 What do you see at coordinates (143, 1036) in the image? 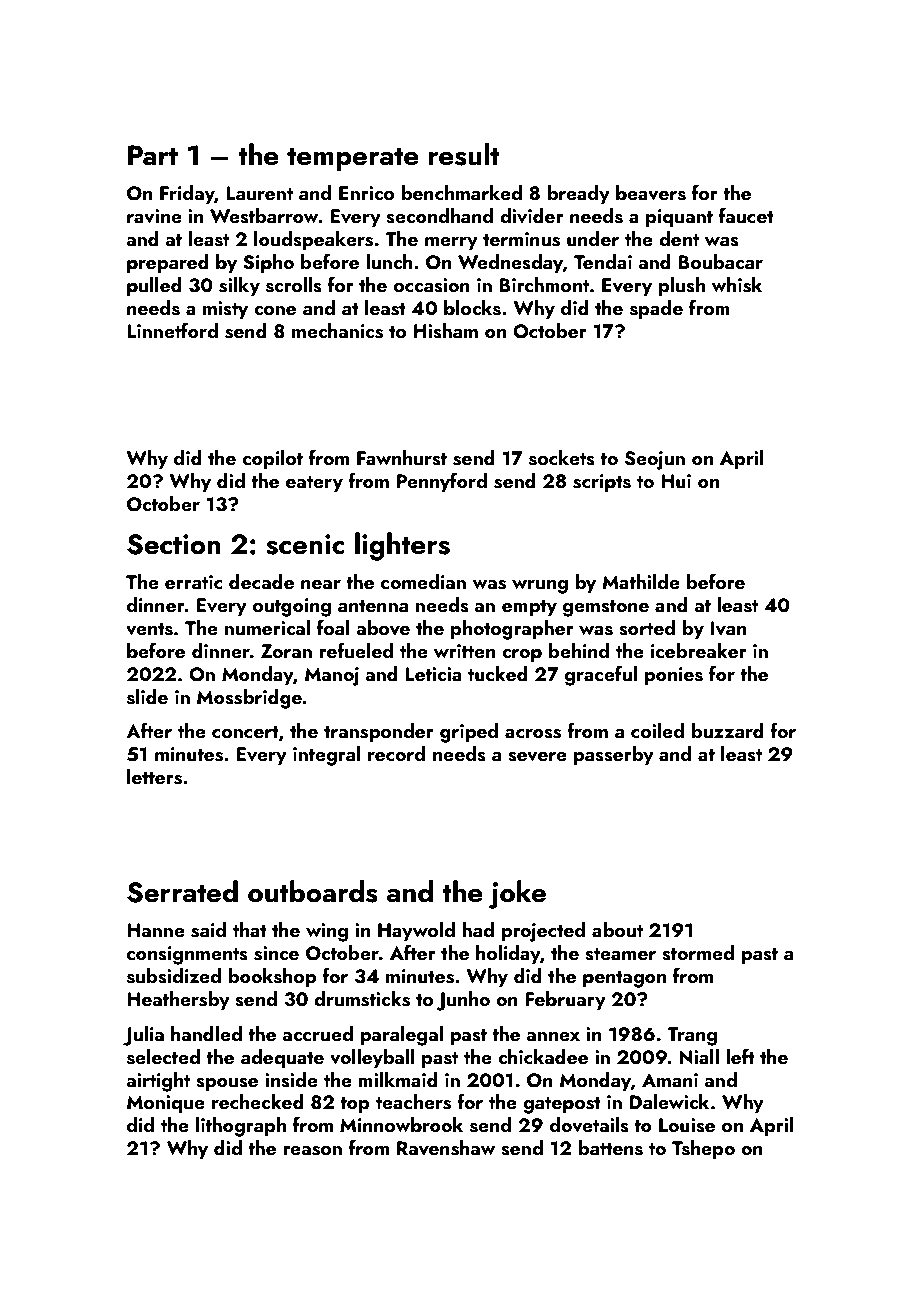
I see `Julia` at bounding box center [143, 1036].
